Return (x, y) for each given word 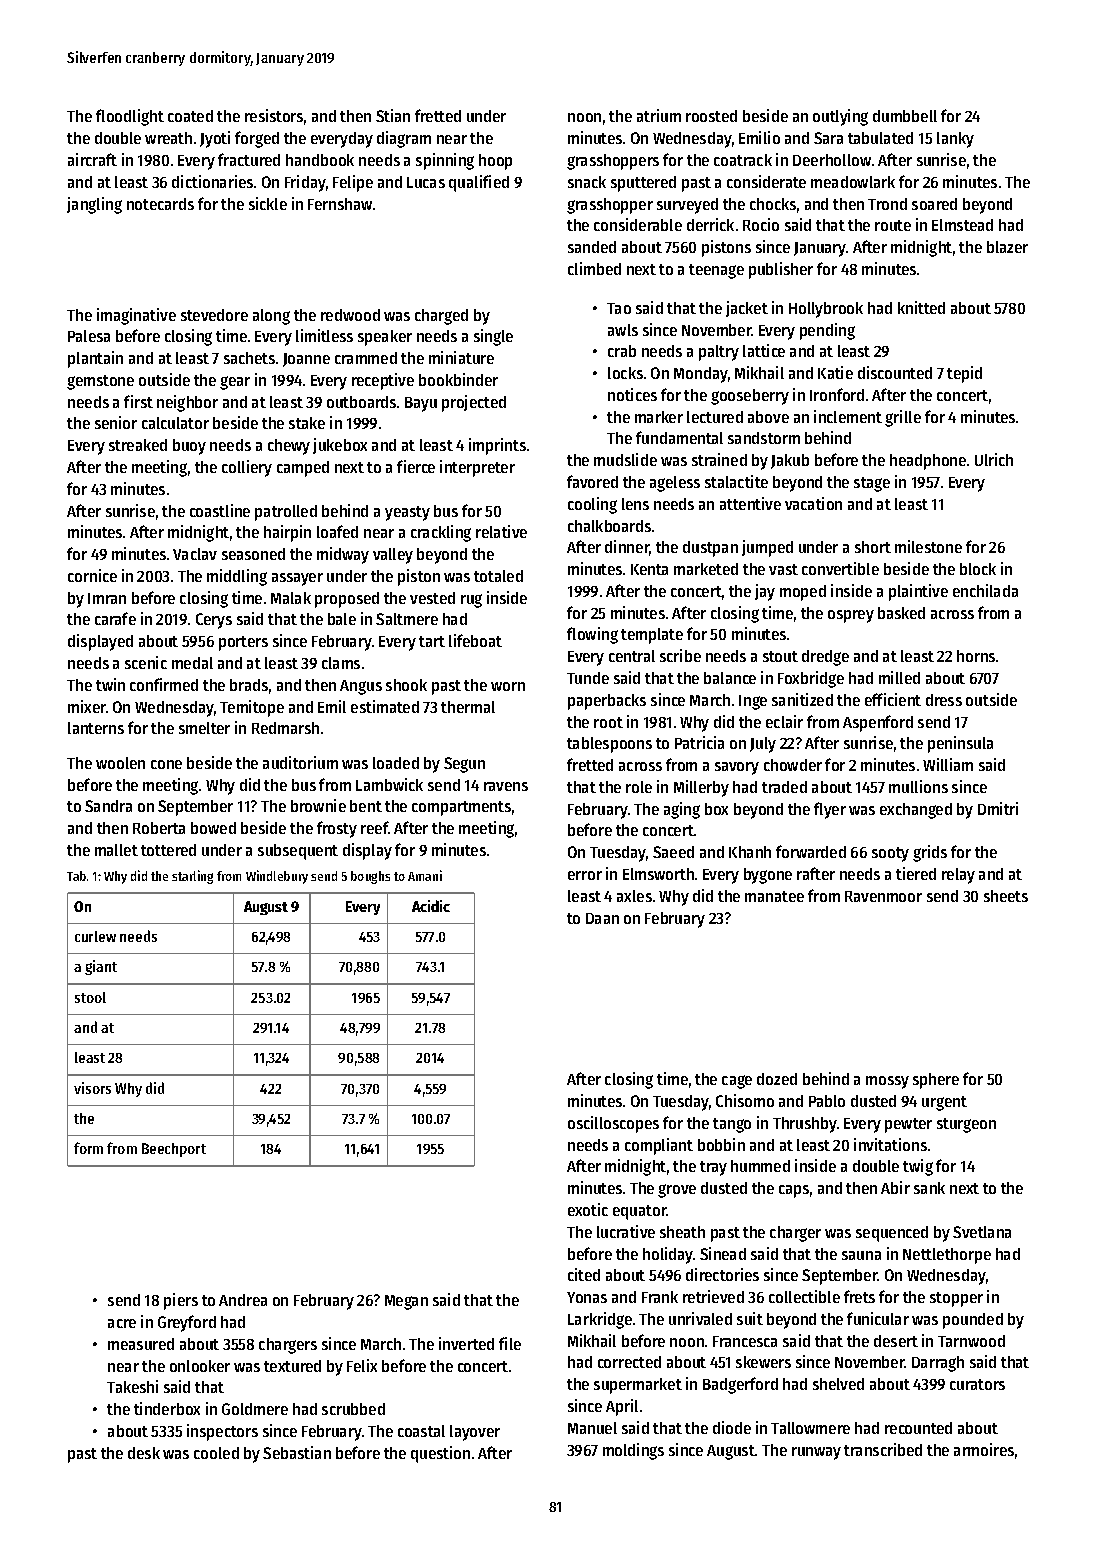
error (585, 875)
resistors (274, 115)
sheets (1006, 896)
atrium (659, 115)
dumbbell (905, 116)
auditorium (300, 762)
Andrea (243, 1300)
